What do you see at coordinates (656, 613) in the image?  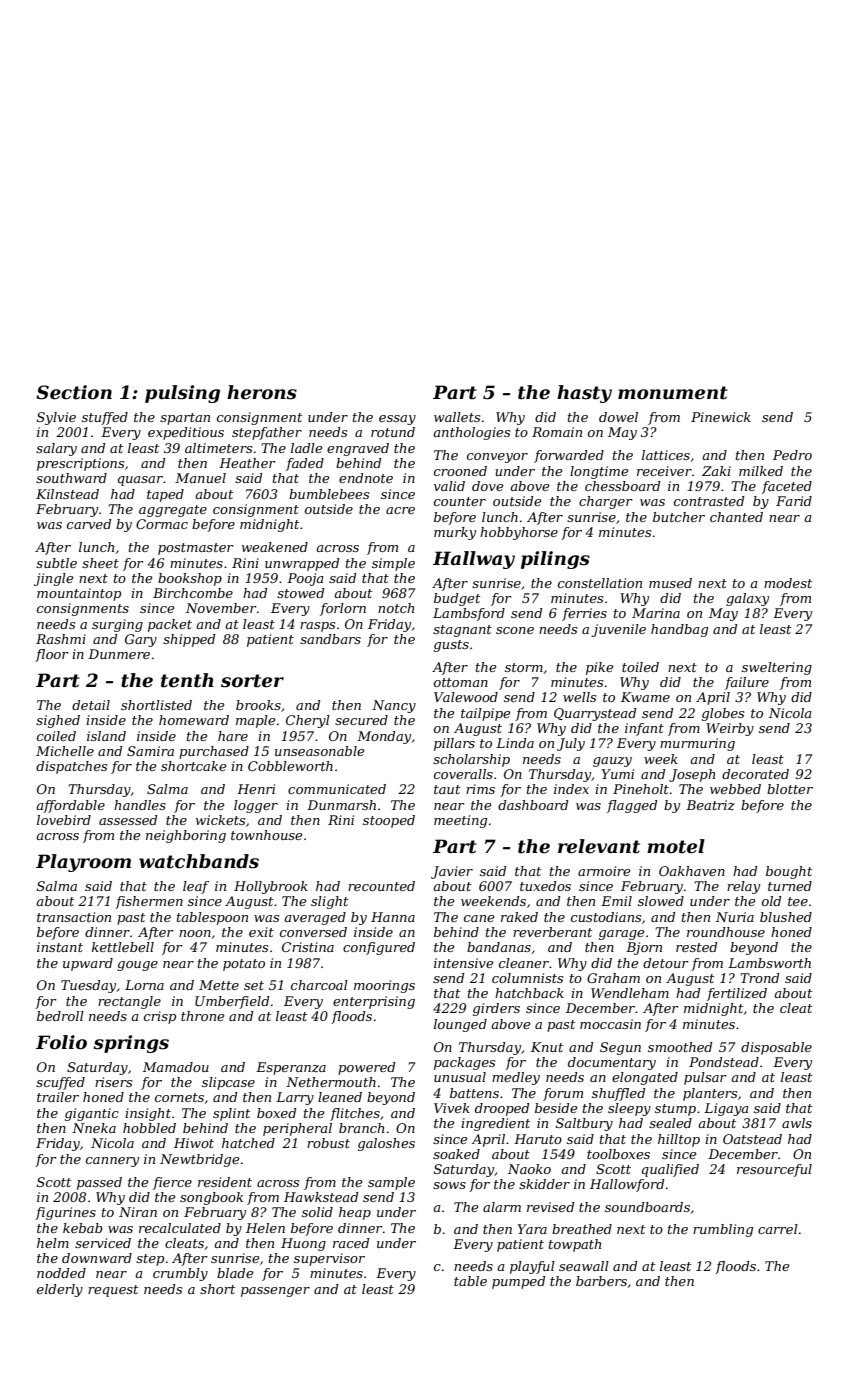 I see `Marina` at bounding box center [656, 613].
